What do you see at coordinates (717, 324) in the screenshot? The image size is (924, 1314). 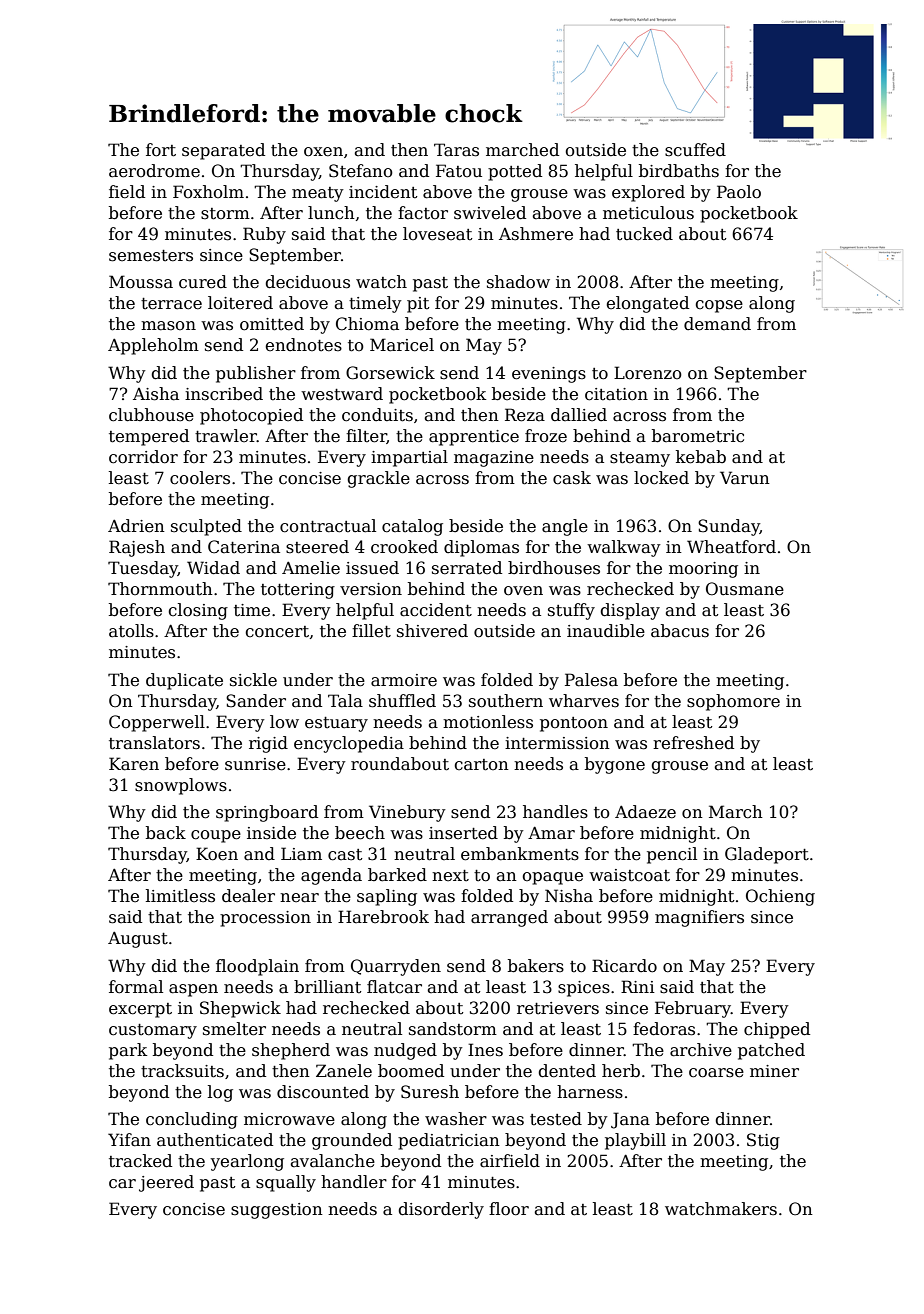 I see `demand` at bounding box center [717, 324].
